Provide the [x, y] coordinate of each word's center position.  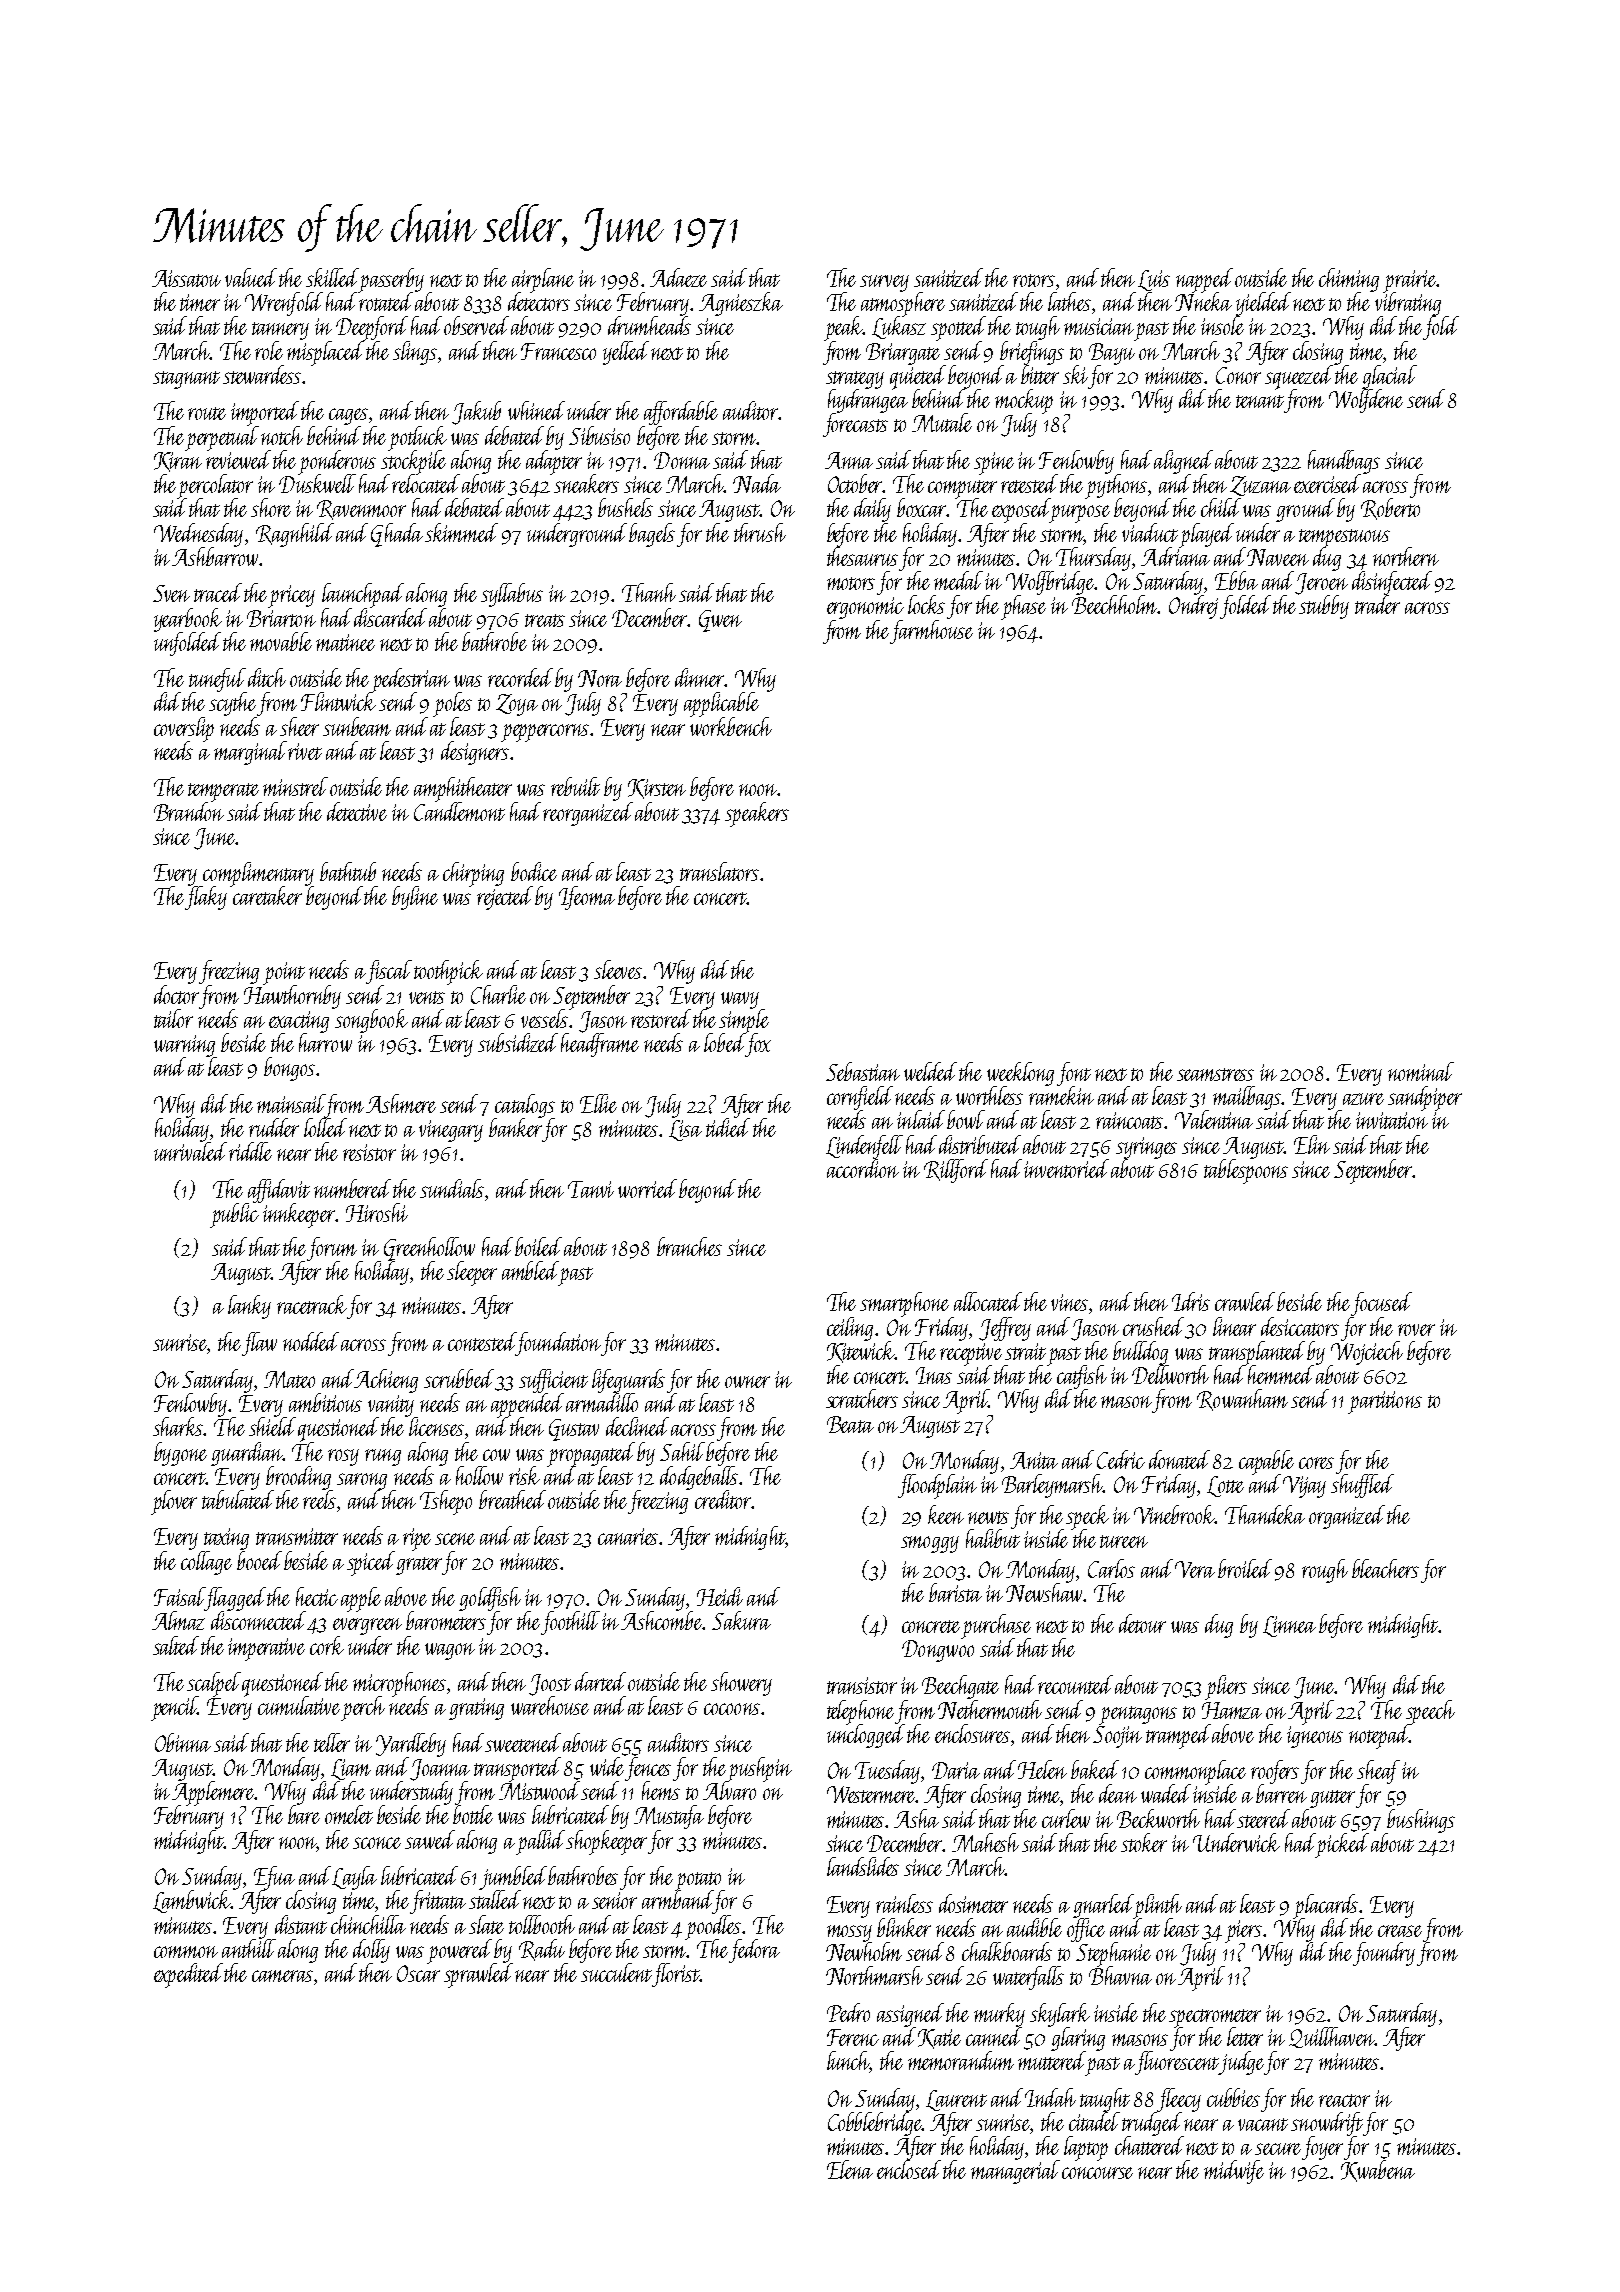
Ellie [598, 1103]
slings [415, 353]
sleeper [472, 1273]
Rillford [956, 1171]
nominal [1421, 1071]
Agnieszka [741, 304]
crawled [1245, 1301]
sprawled [478, 1975]
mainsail [291, 1103]
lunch [849, 2062]
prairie [1410, 281]
